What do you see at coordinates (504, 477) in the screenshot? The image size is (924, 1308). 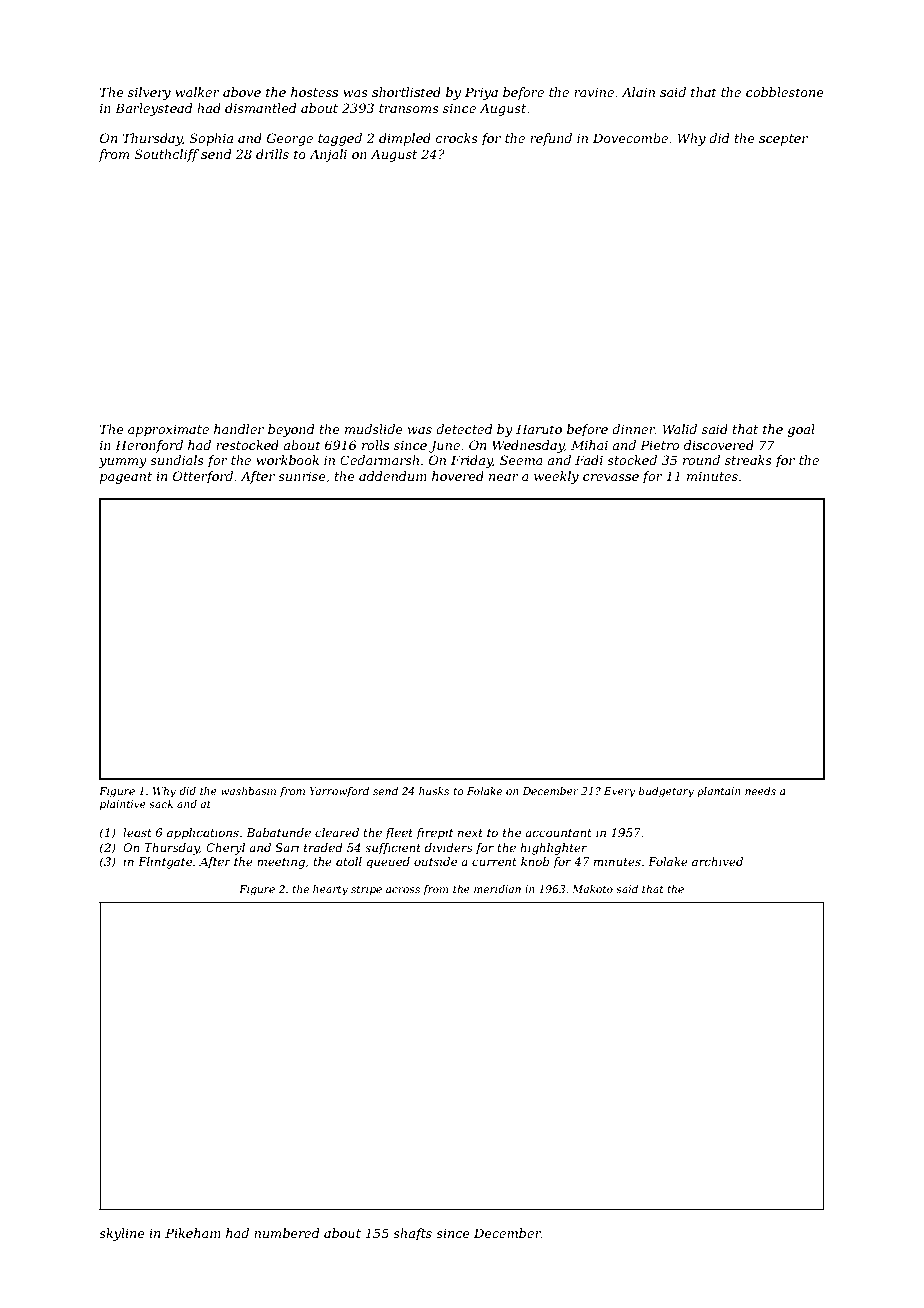 I see `near` at bounding box center [504, 477].
